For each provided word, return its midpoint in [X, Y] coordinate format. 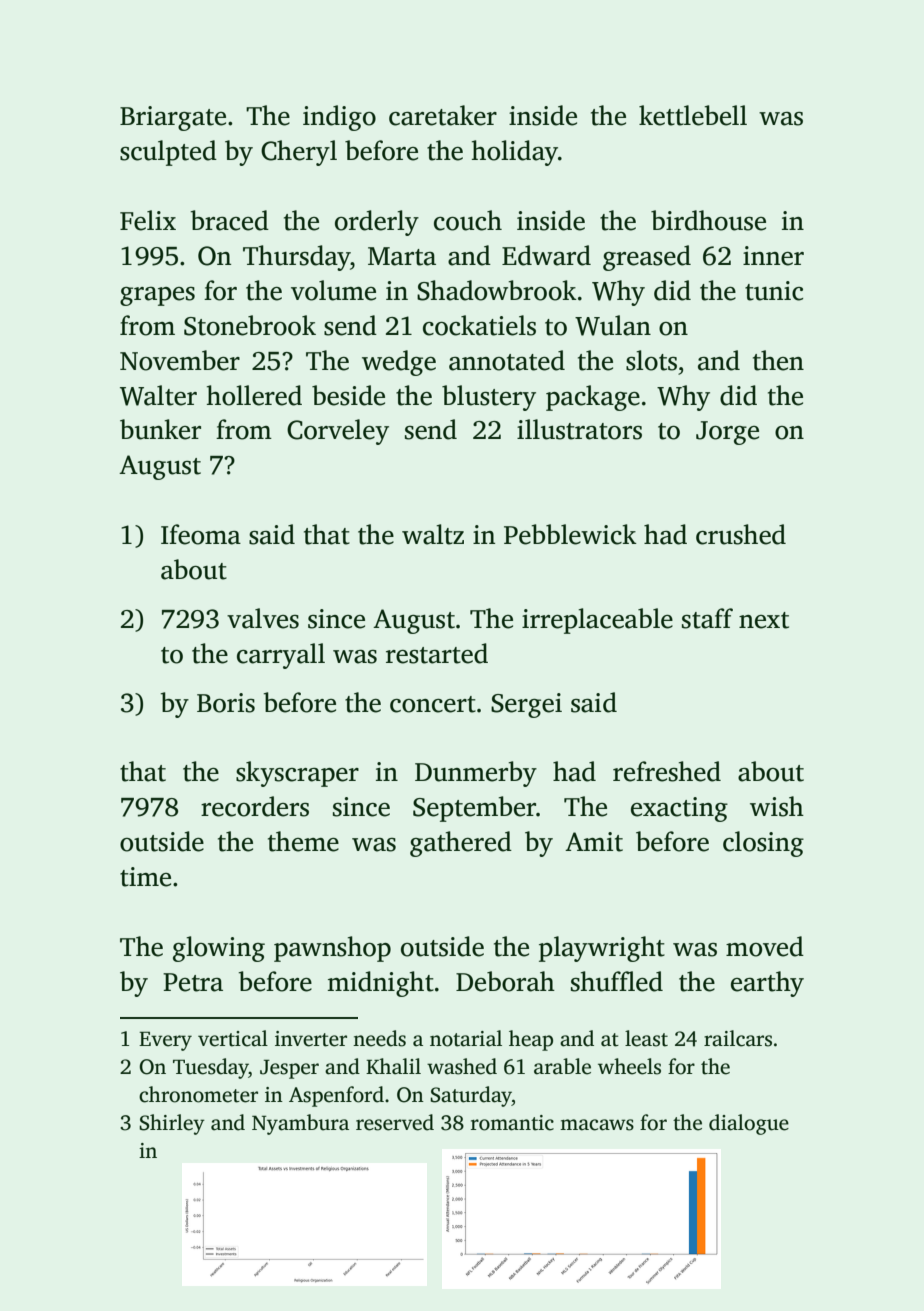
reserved [395, 1122]
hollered [254, 395]
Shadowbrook [497, 290]
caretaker [443, 115]
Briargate [173, 118]
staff [707, 618]
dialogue [749, 1124]
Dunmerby [476, 774]
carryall [281, 656]
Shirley [172, 1124]
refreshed [667, 771]
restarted [437, 653]
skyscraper [297, 774]
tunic [774, 291]
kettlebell [693, 115]
